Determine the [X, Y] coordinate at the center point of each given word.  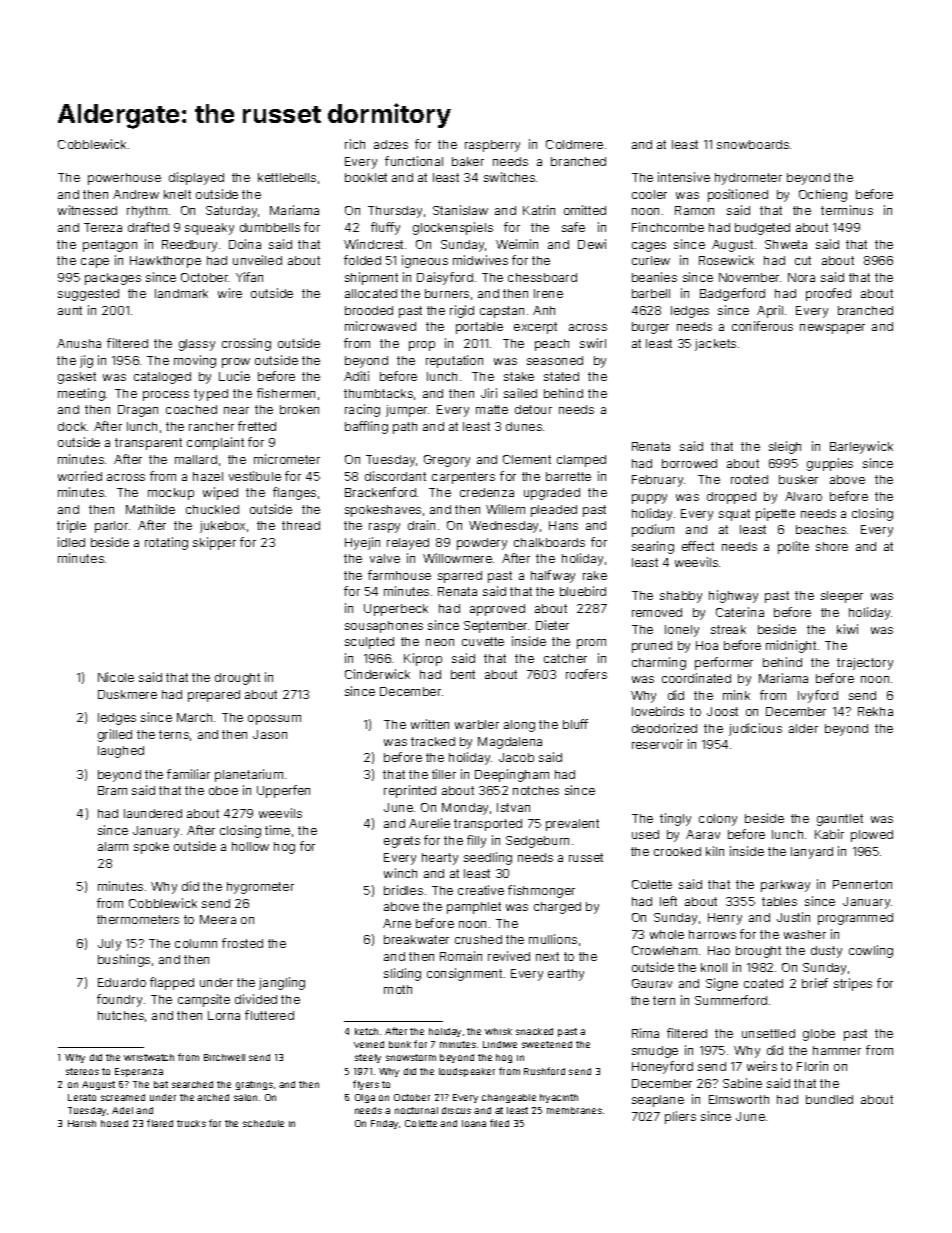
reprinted [410, 791]
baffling [366, 427]
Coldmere [574, 144]
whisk [498, 1031]
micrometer [287, 459]
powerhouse [124, 179]
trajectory [865, 664]
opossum [274, 720]
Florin [812, 1066]
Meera [218, 919]
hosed [114, 1123]
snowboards [753, 144]
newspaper [832, 329]
